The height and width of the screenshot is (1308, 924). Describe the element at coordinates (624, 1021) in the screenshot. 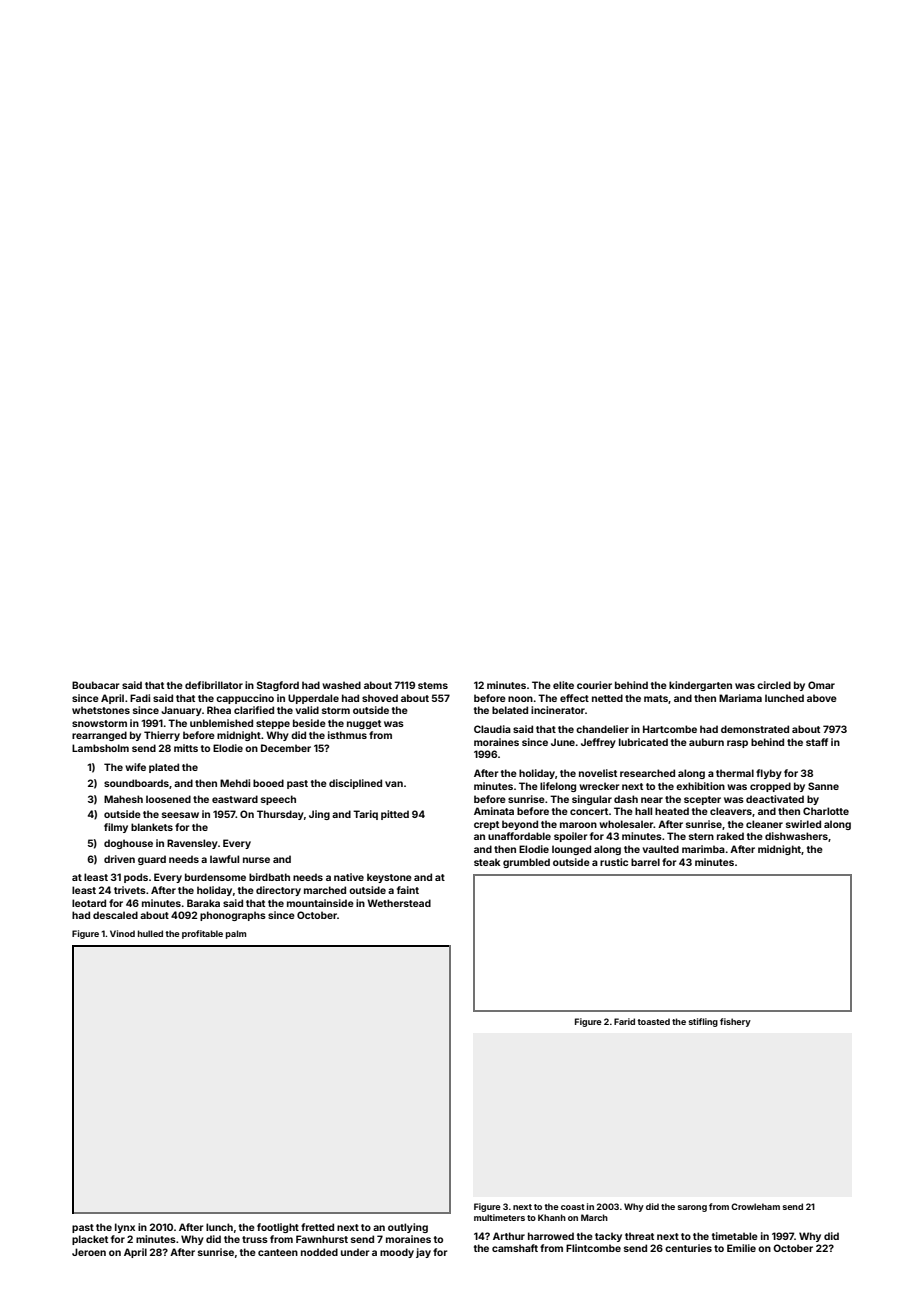

I see `Farid` at that location.
